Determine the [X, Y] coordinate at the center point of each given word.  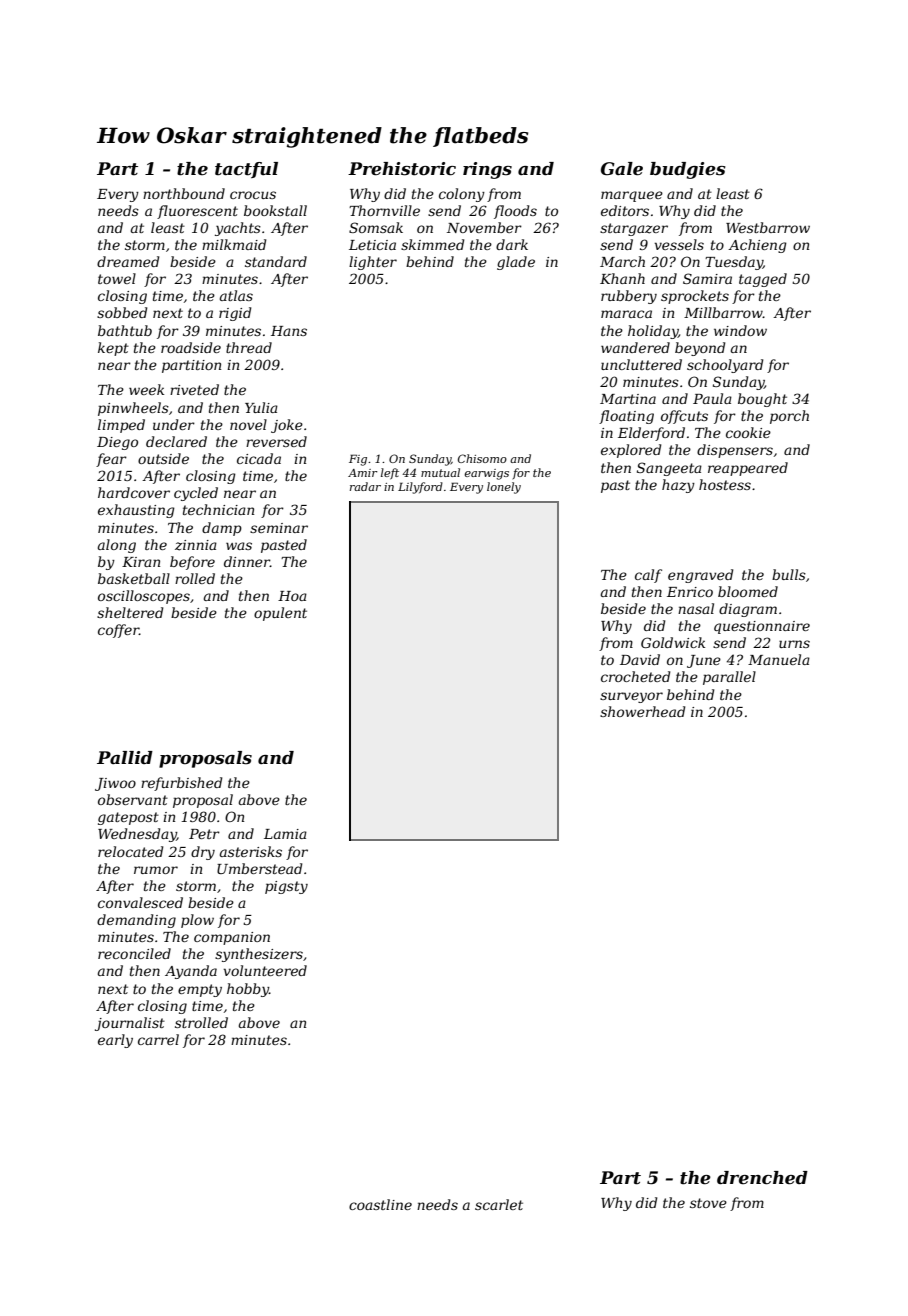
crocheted [635, 676]
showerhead [642, 711]
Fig [358, 460]
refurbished [181, 784]
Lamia [285, 834]
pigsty [286, 887]
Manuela [779, 659]
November [484, 227]
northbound [184, 193]
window [740, 330]
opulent [280, 614]
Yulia [261, 407]
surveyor [631, 697]
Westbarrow [768, 227]
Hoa [292, 596]
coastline [380, 1204]
